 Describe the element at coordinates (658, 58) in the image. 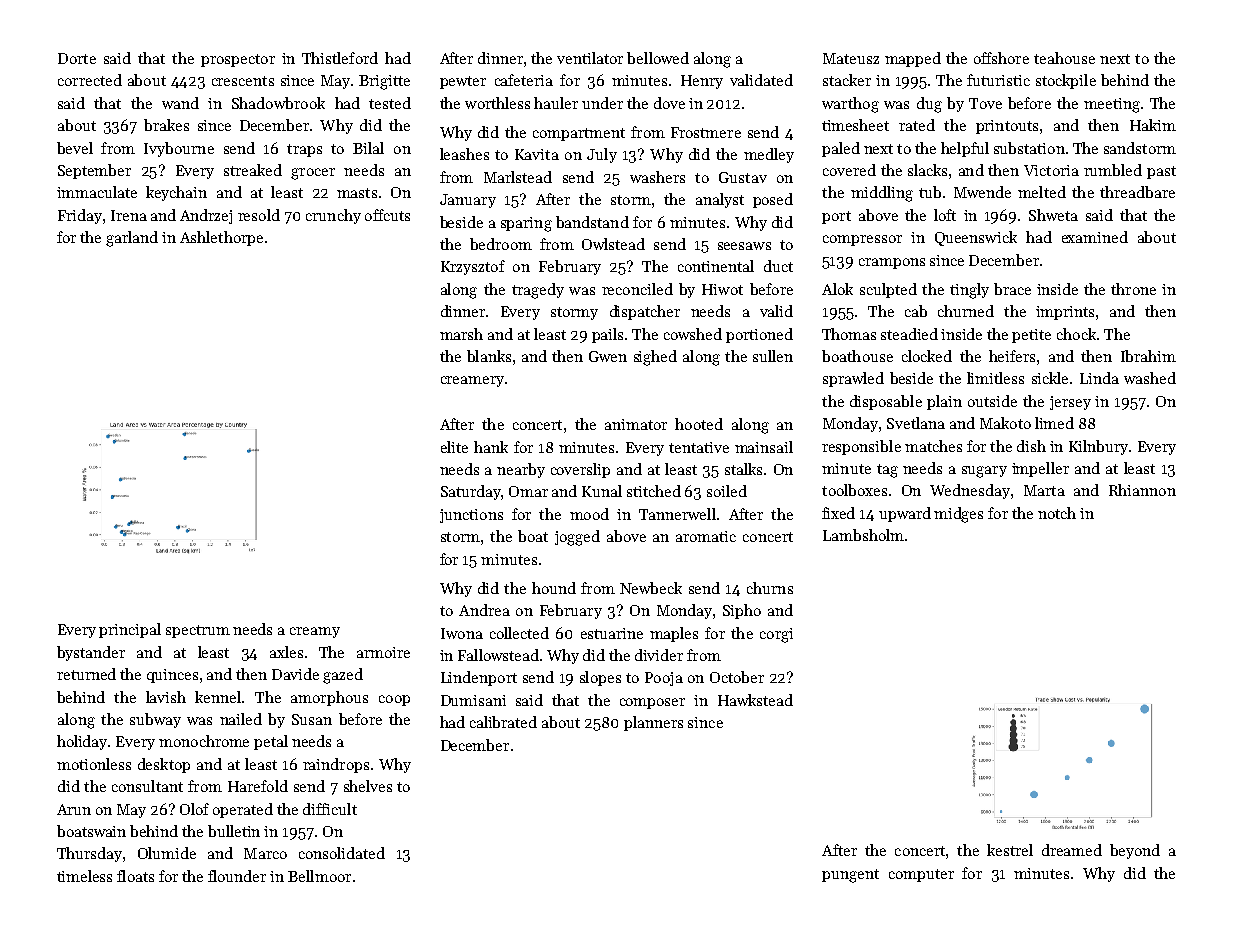

I see `bellowed` at that location.
